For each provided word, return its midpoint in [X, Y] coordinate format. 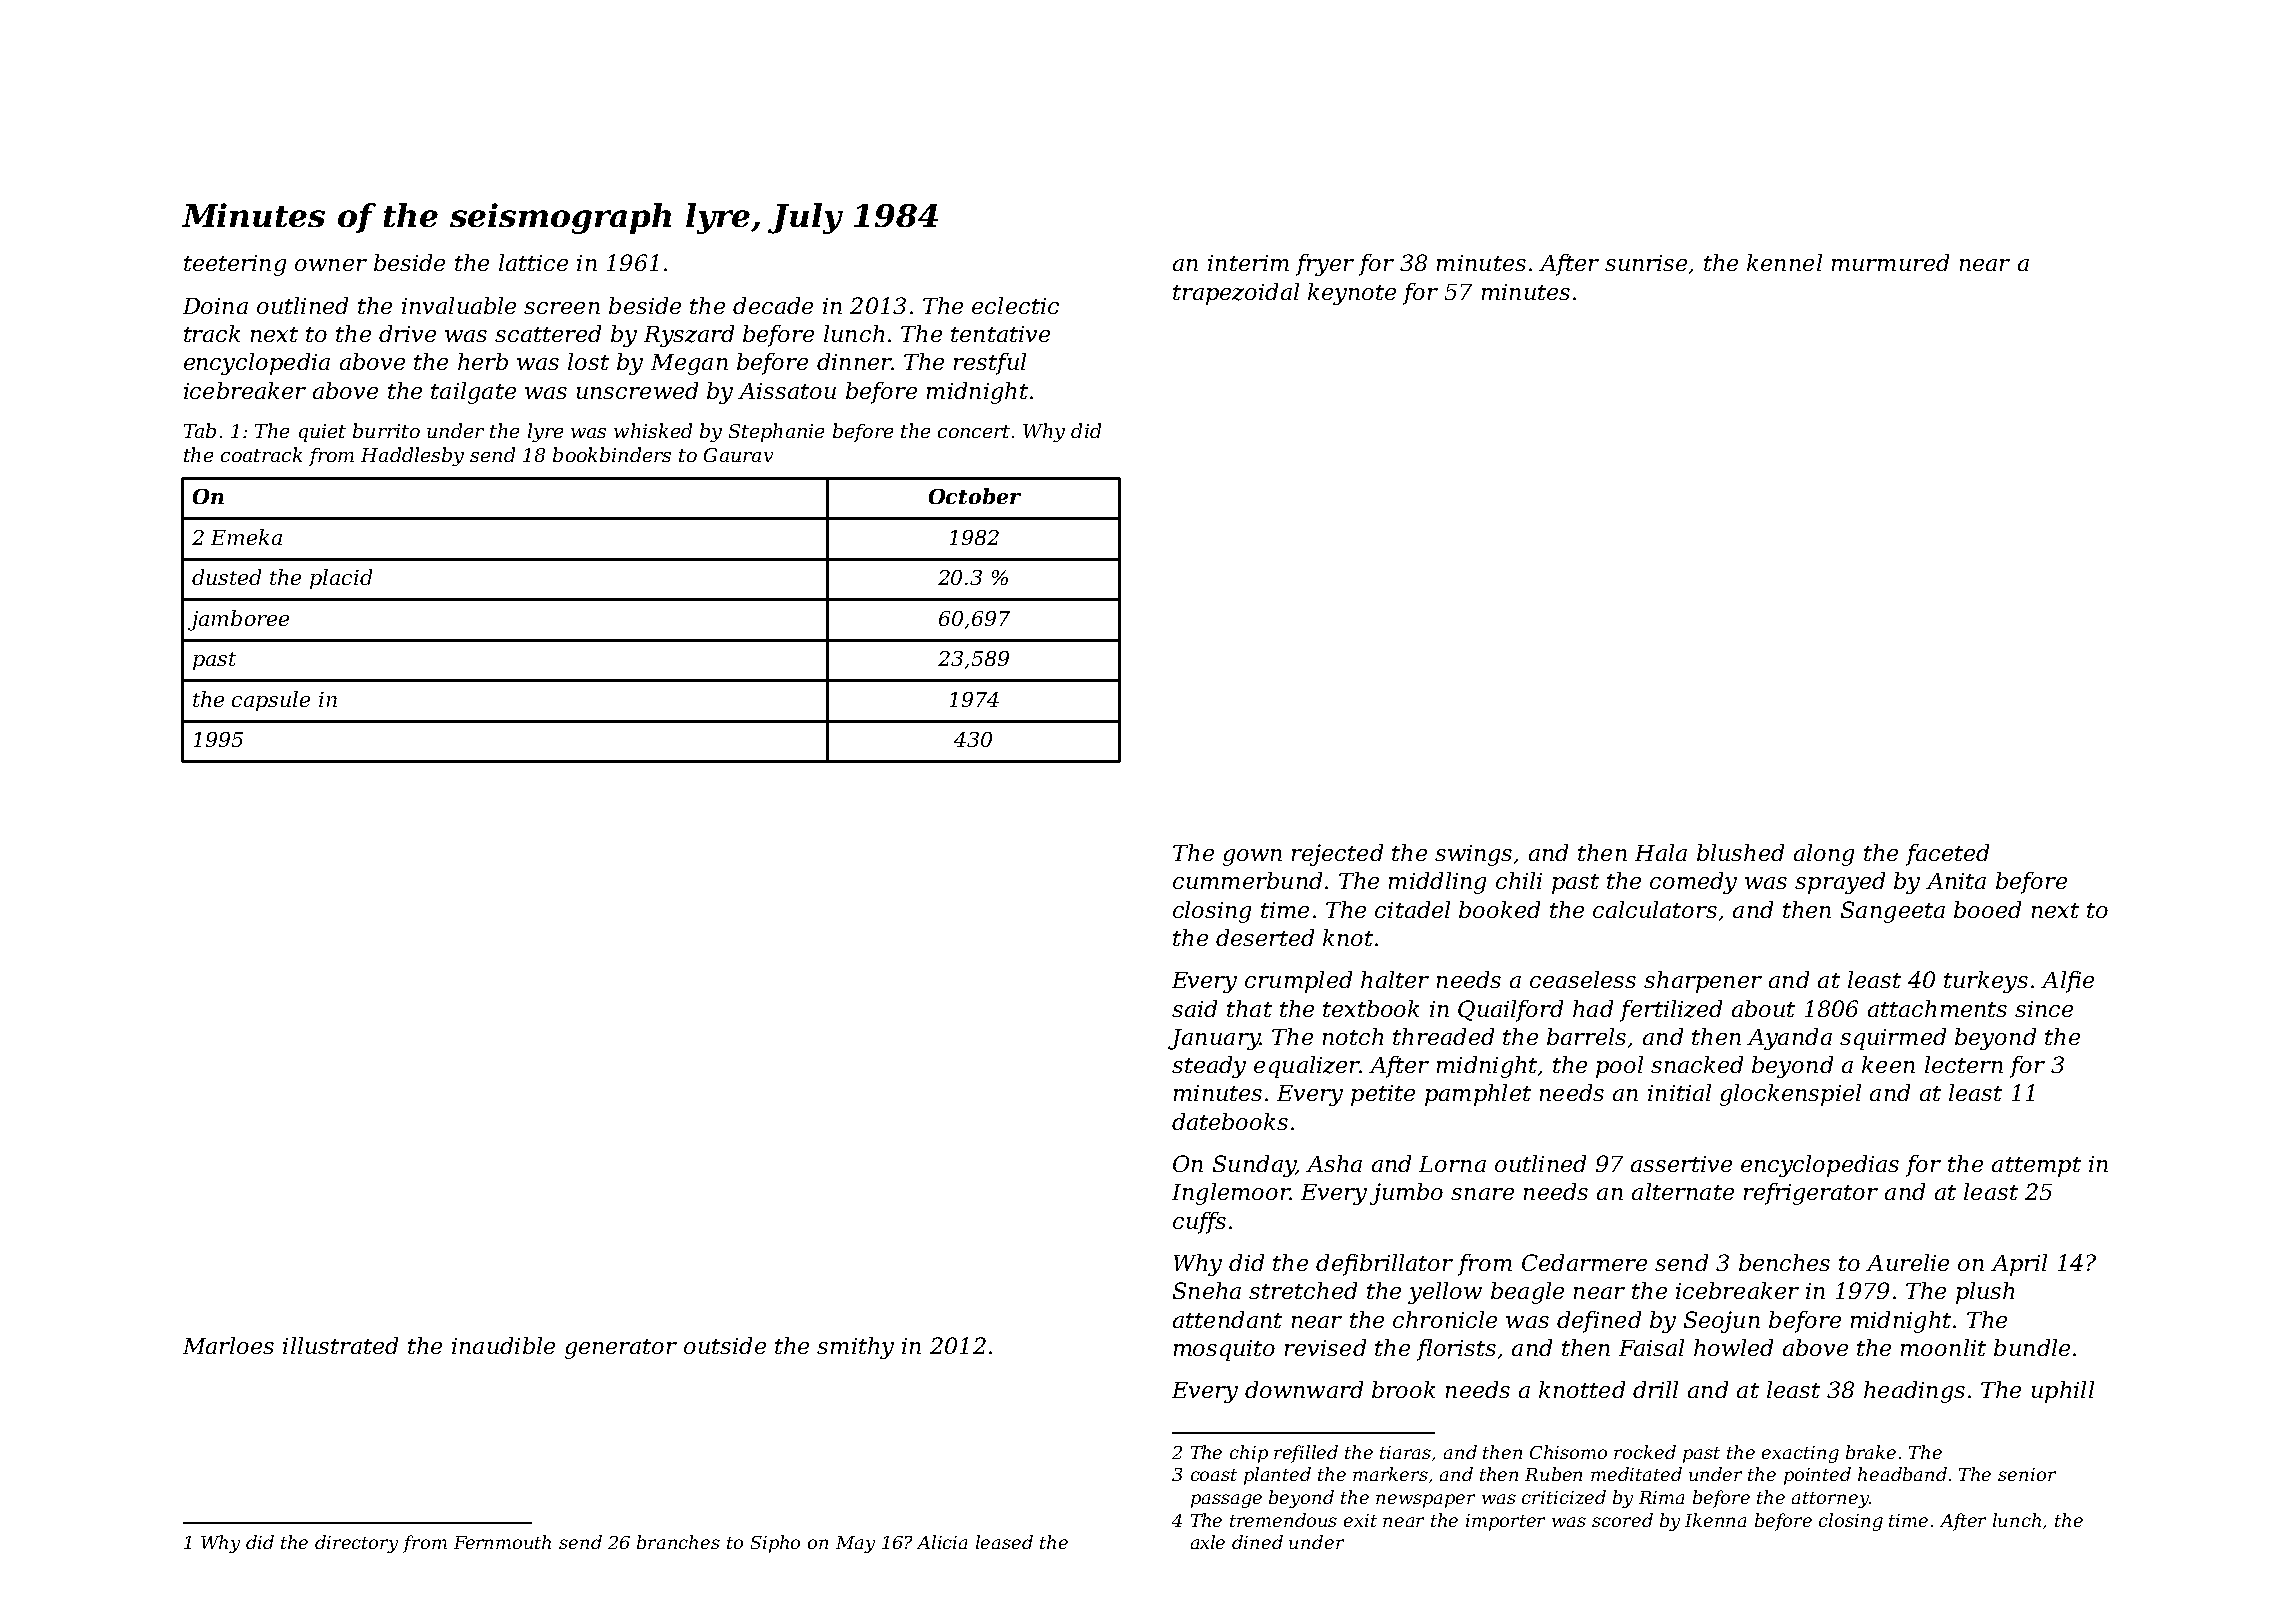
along [1824, 855]
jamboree [238, 620]
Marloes [228, 1345]
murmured [1890, 262]
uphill [2063, 1392]
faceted [1947, 855]
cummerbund [1247, 880]
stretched [1303, 1290]
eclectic [1015, 305]
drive [407, 333]
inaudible [503, 1345]
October [975, 496]
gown [1252, 857]
